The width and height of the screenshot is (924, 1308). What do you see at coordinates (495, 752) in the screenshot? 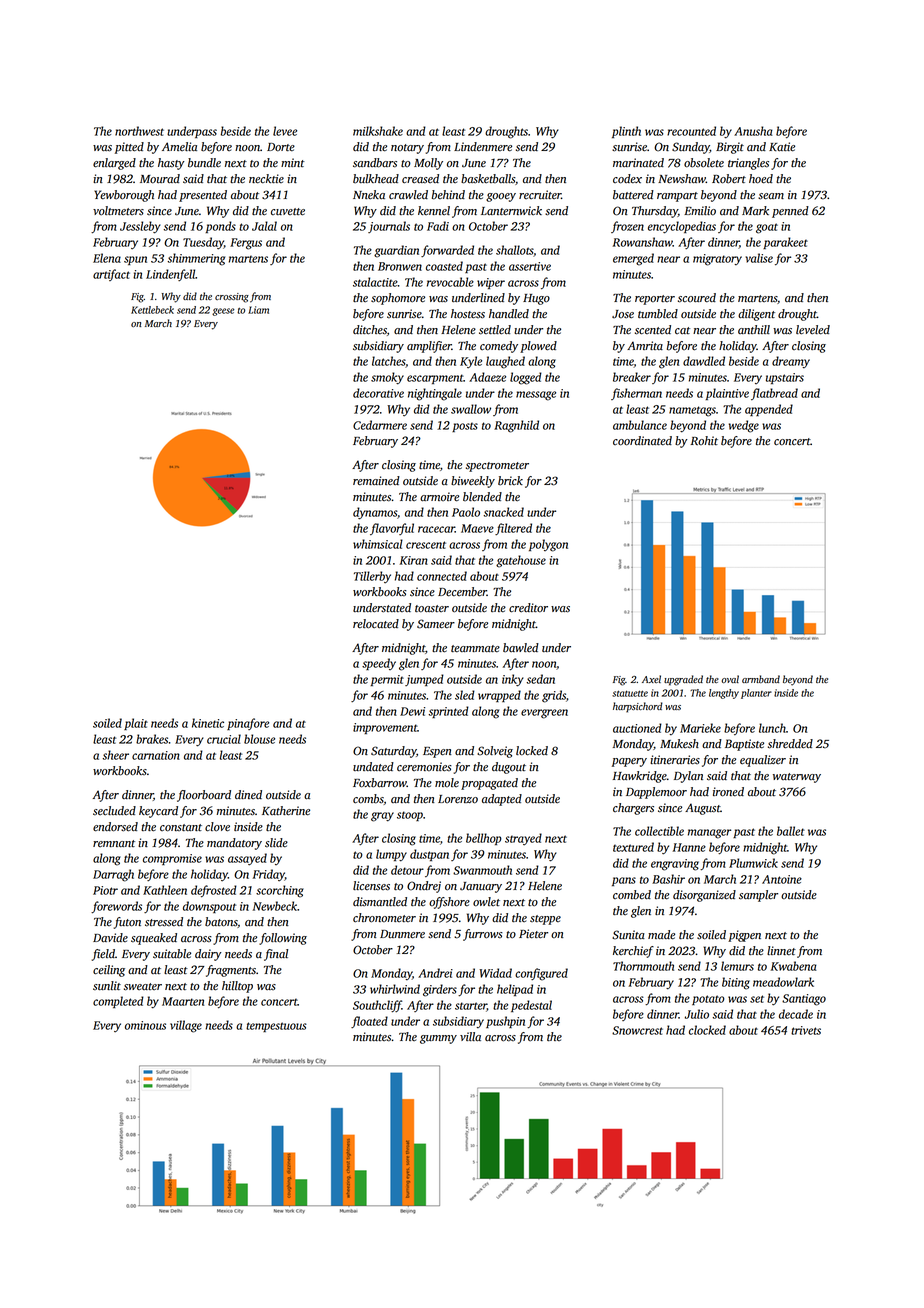
I see `Solveig` at bounding box center [495, 752].
